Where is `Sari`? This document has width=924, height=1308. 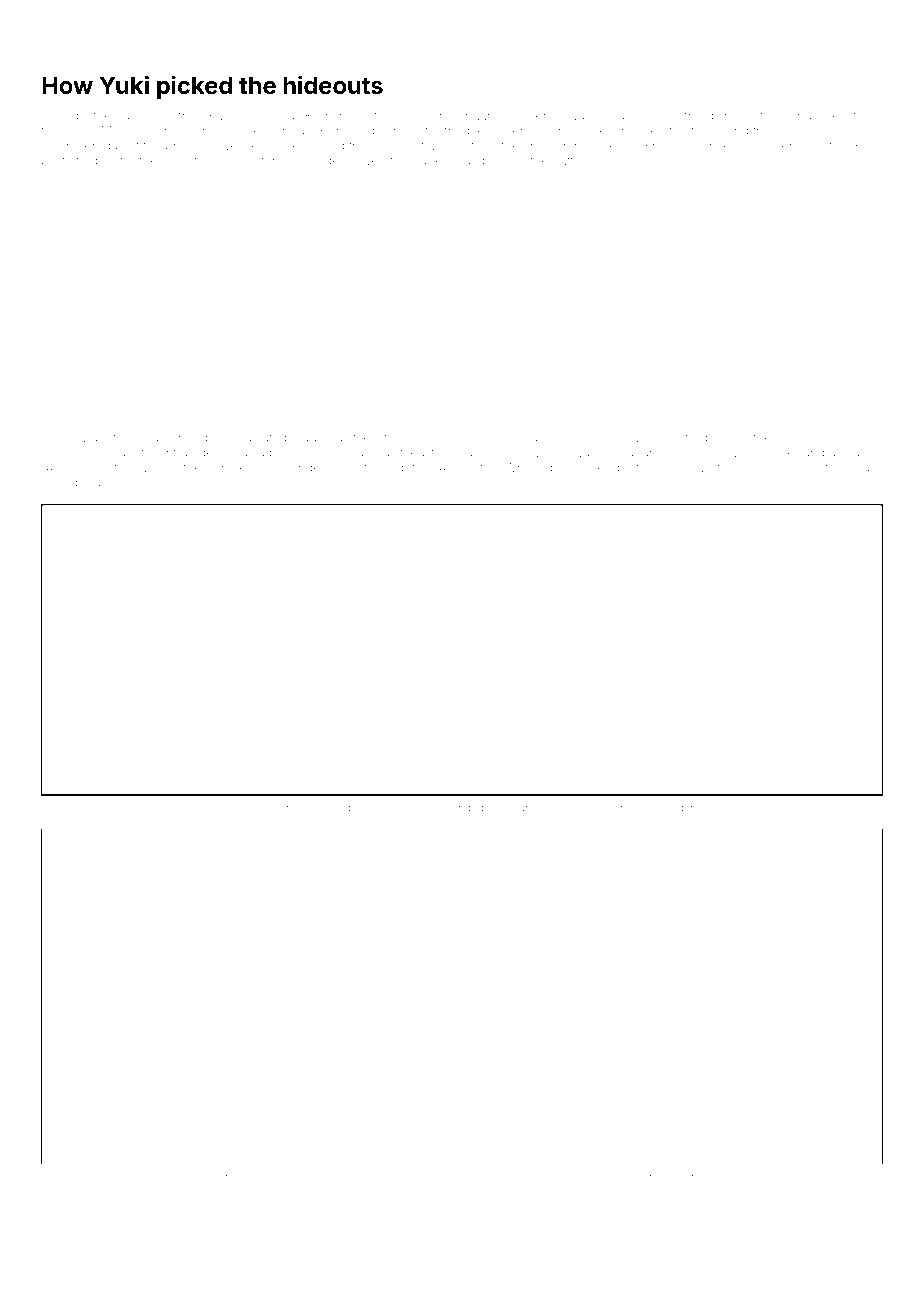
Sari is located at coordinates (516, 1176).
